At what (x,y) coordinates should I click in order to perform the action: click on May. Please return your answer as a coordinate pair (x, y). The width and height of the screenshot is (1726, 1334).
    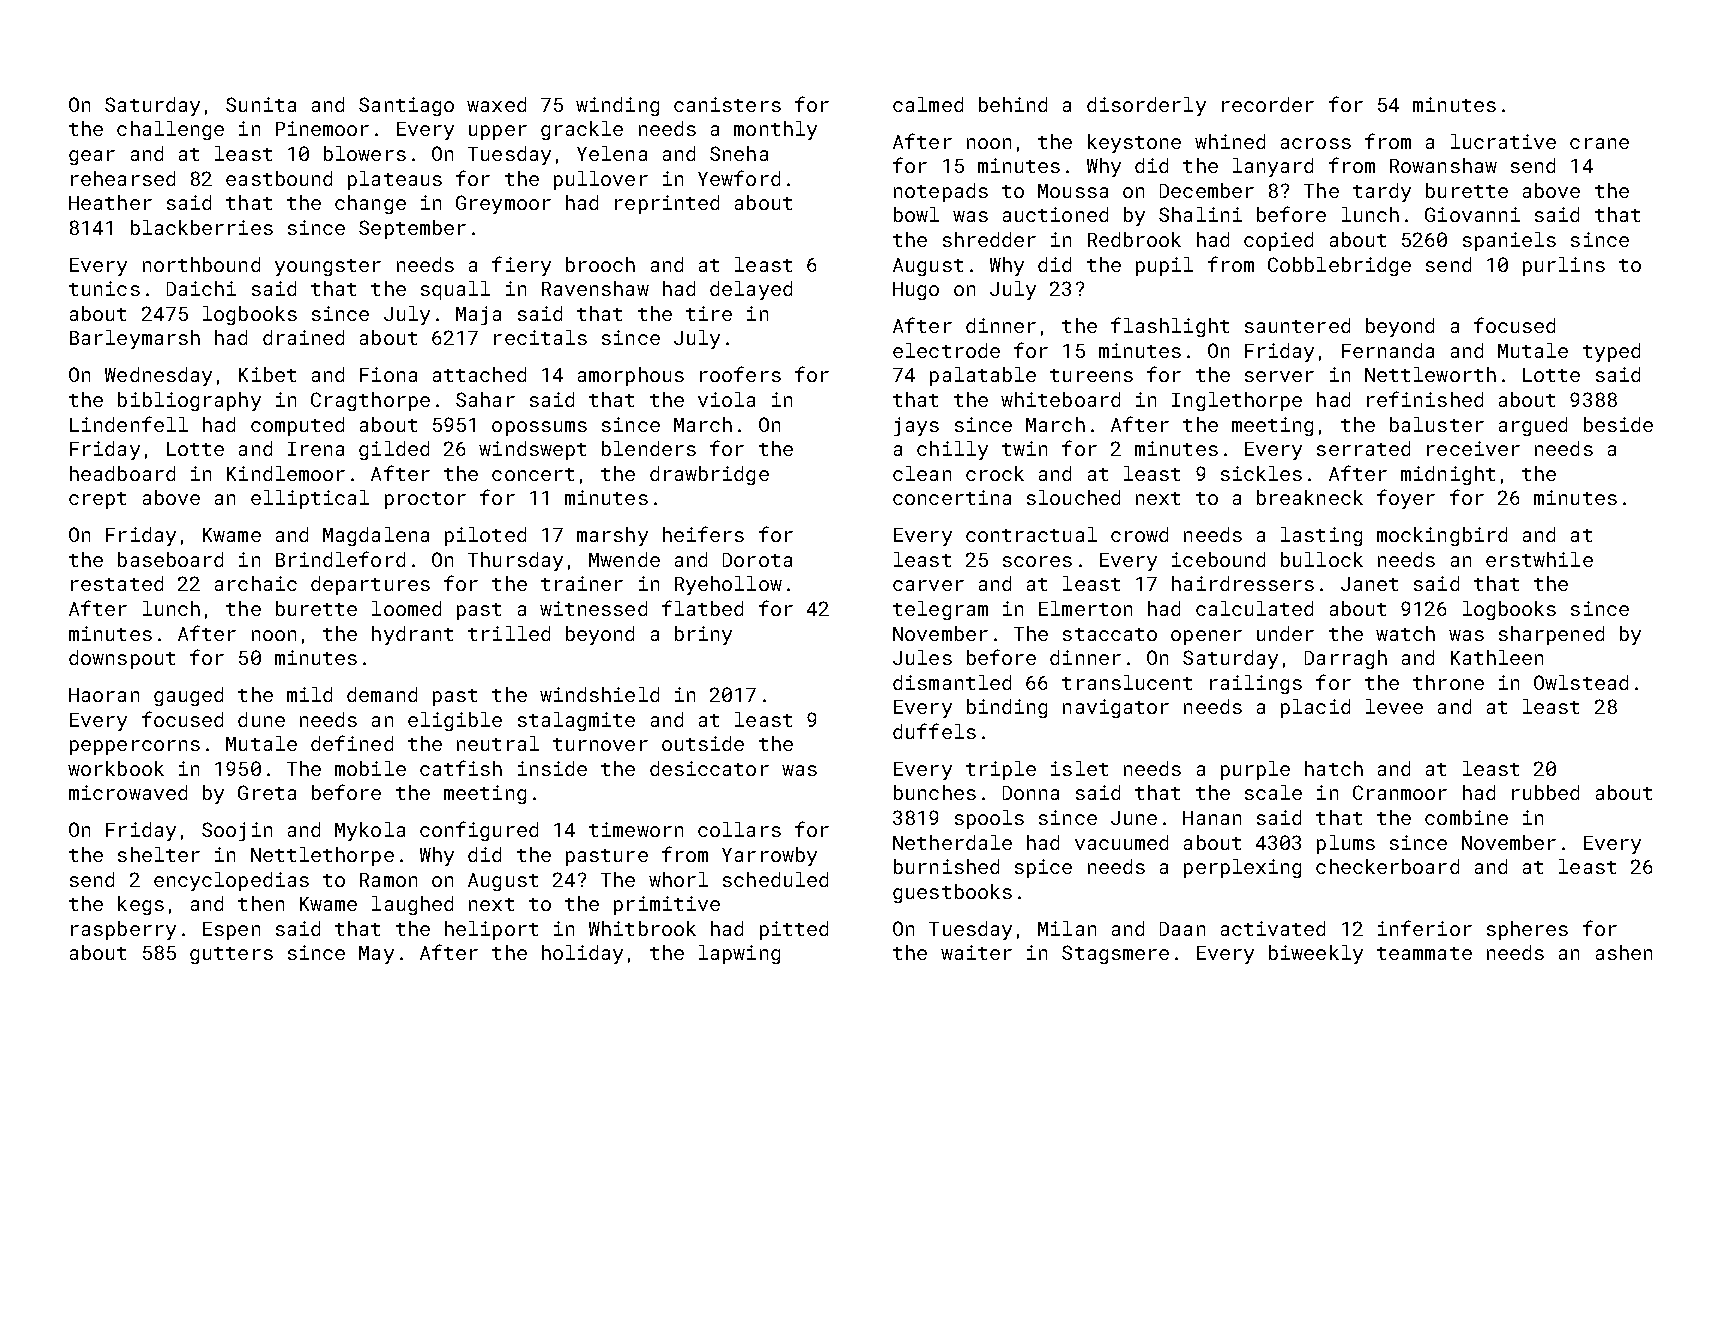
    Looking at the image, I should click on (376, 955).
